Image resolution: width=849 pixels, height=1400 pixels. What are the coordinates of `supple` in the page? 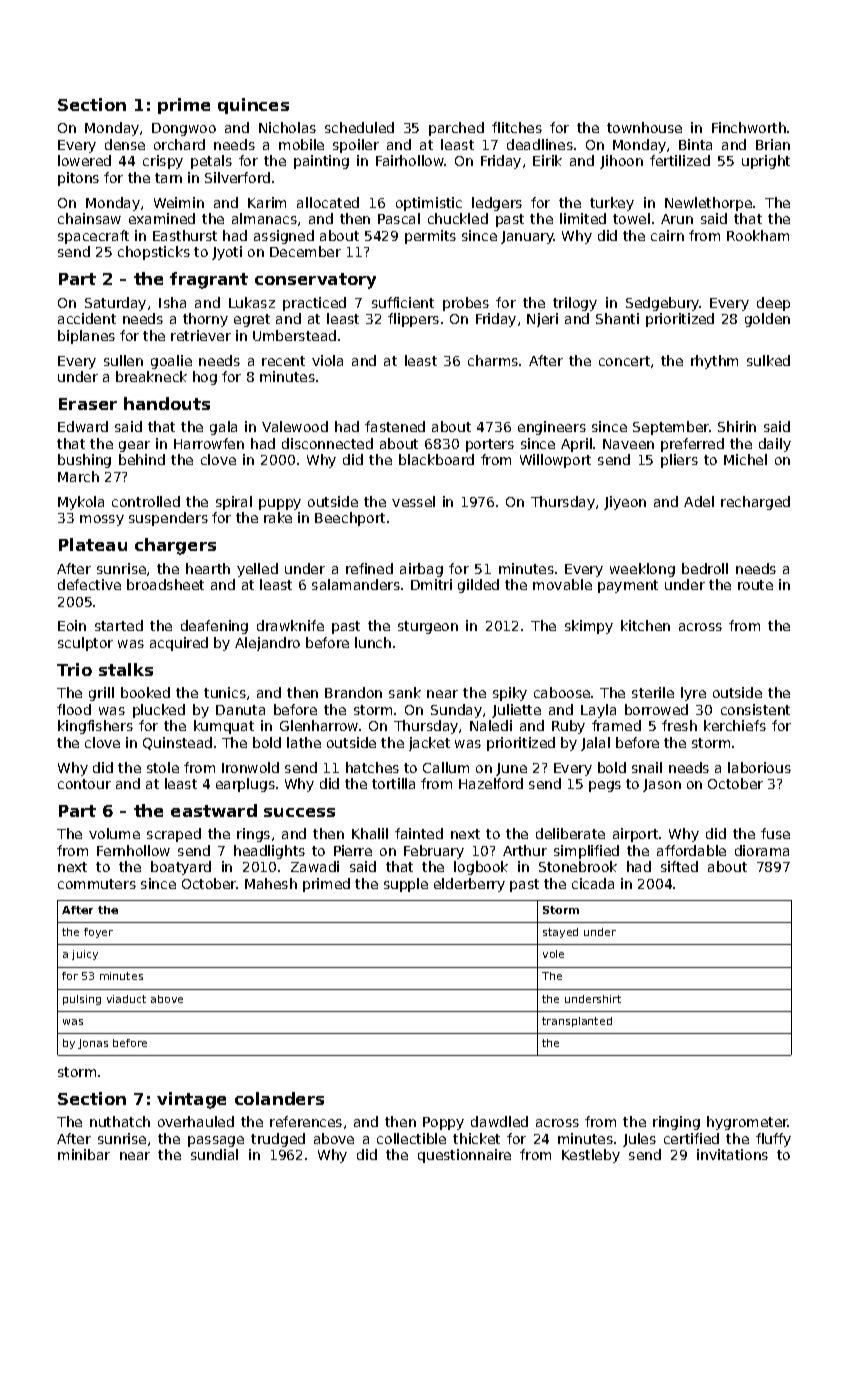 It's located at (406, 885).
